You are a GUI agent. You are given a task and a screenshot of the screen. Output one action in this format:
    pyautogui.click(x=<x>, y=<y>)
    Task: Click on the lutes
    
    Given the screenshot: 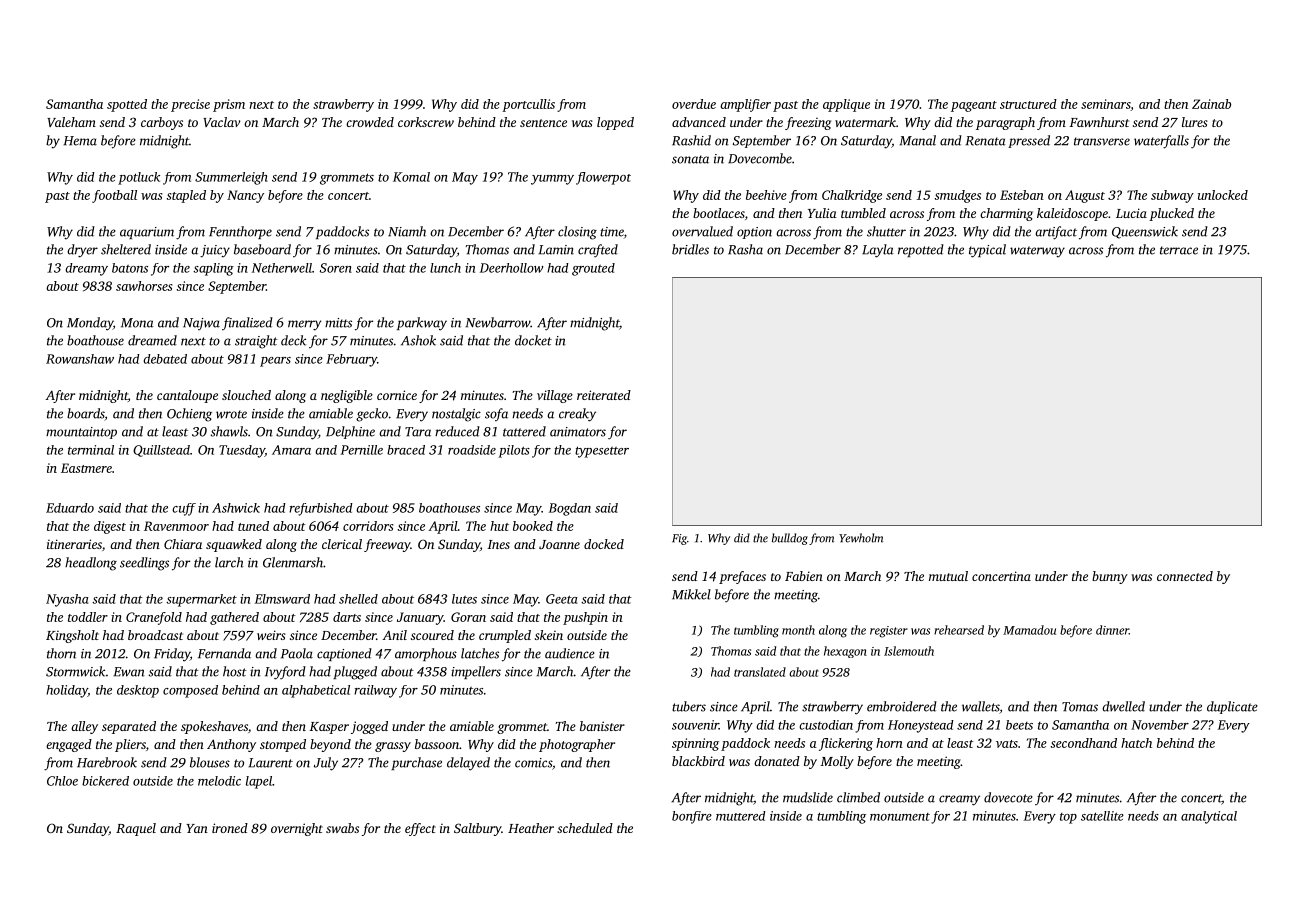 What is the action you would take?
    pyautogui.click(x=464, y=599)
